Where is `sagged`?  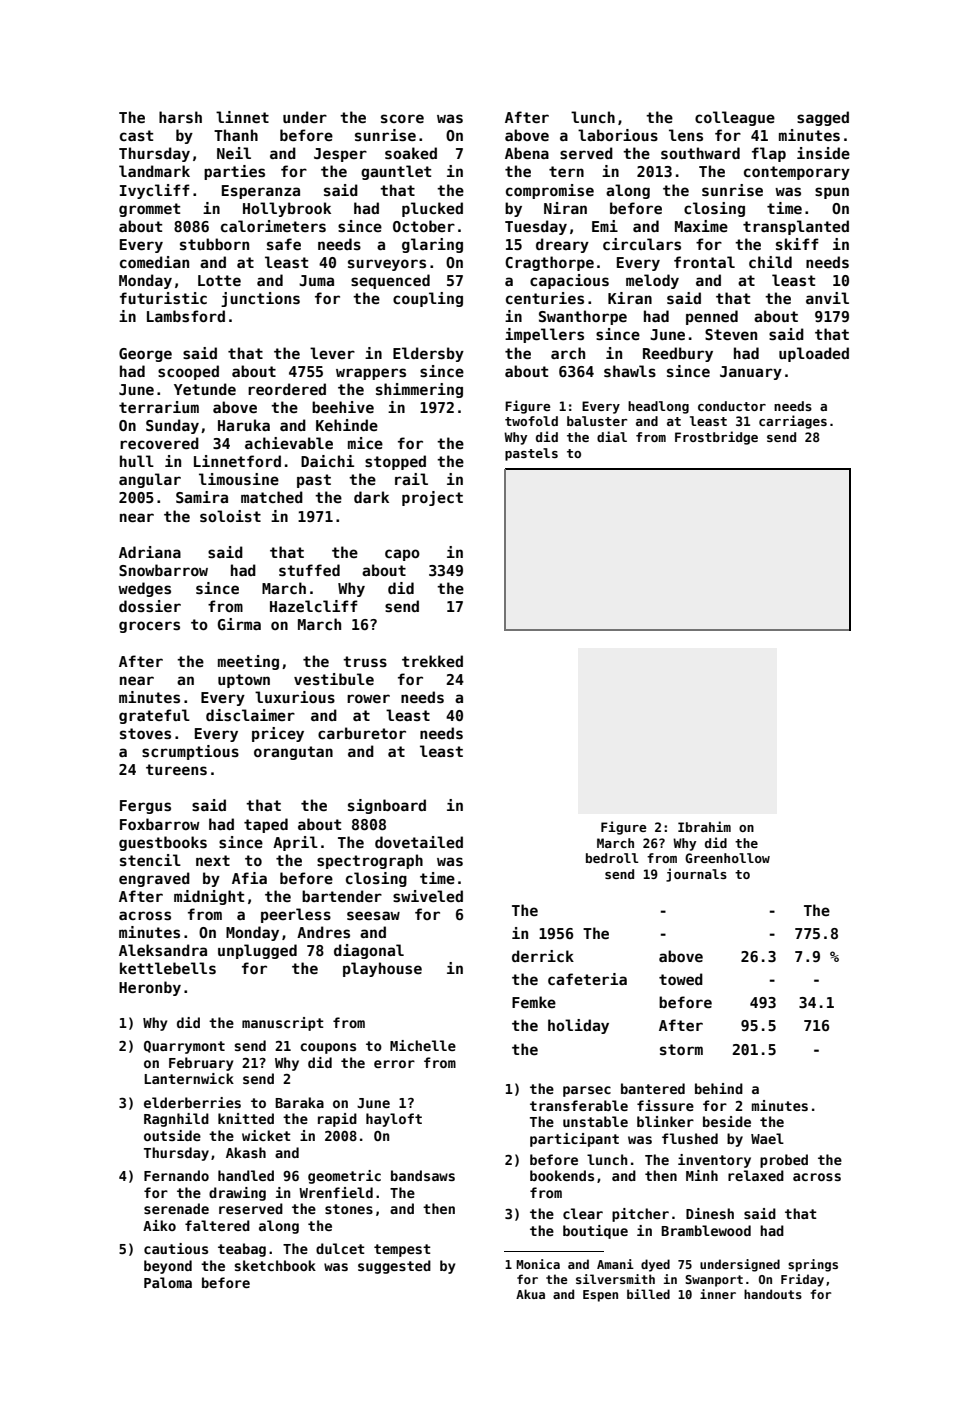
sagged is located at coordinates (823, 118).
